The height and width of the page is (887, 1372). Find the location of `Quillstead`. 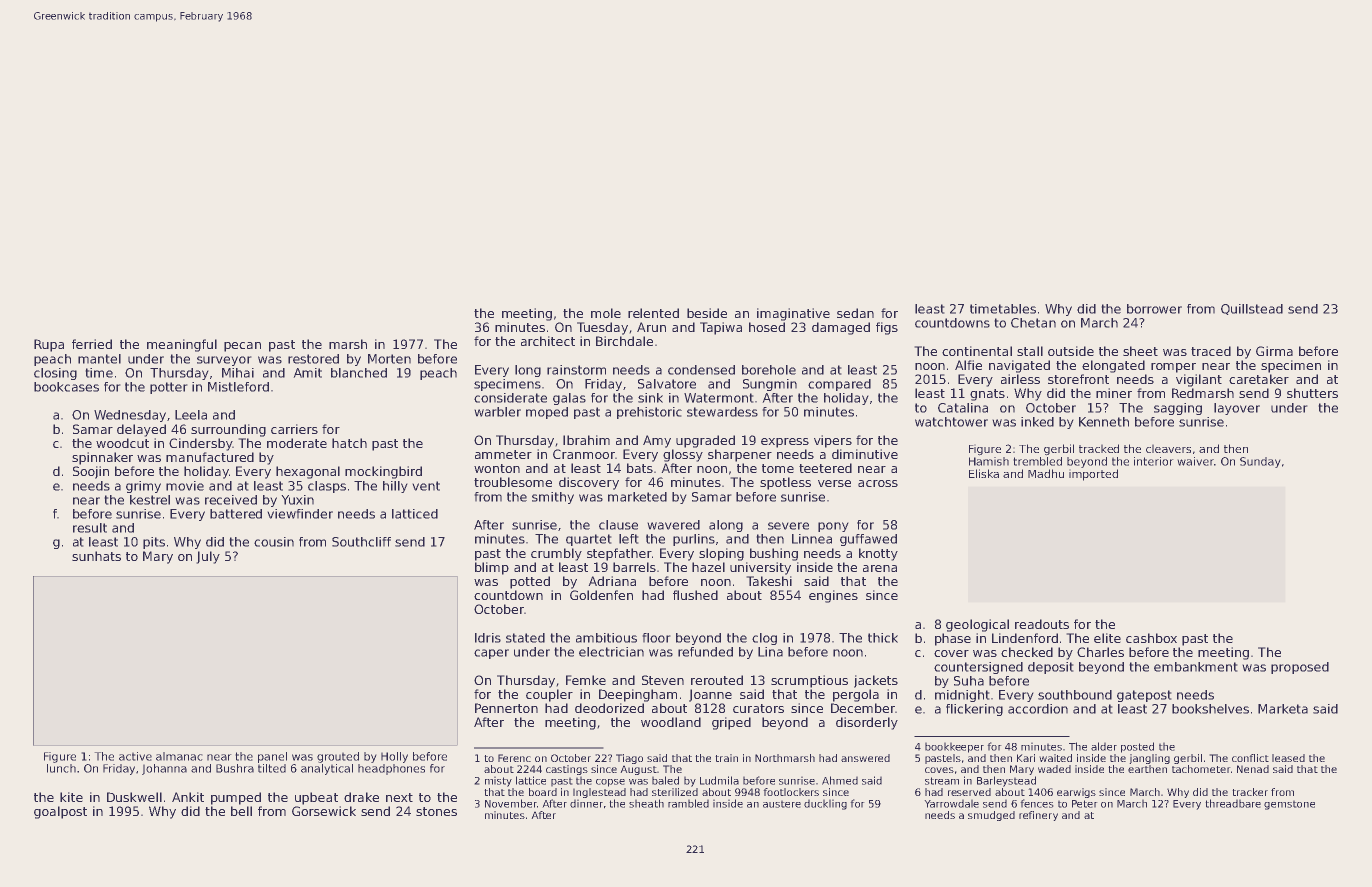

Quillstead is located at coordinates (1252, 309).
